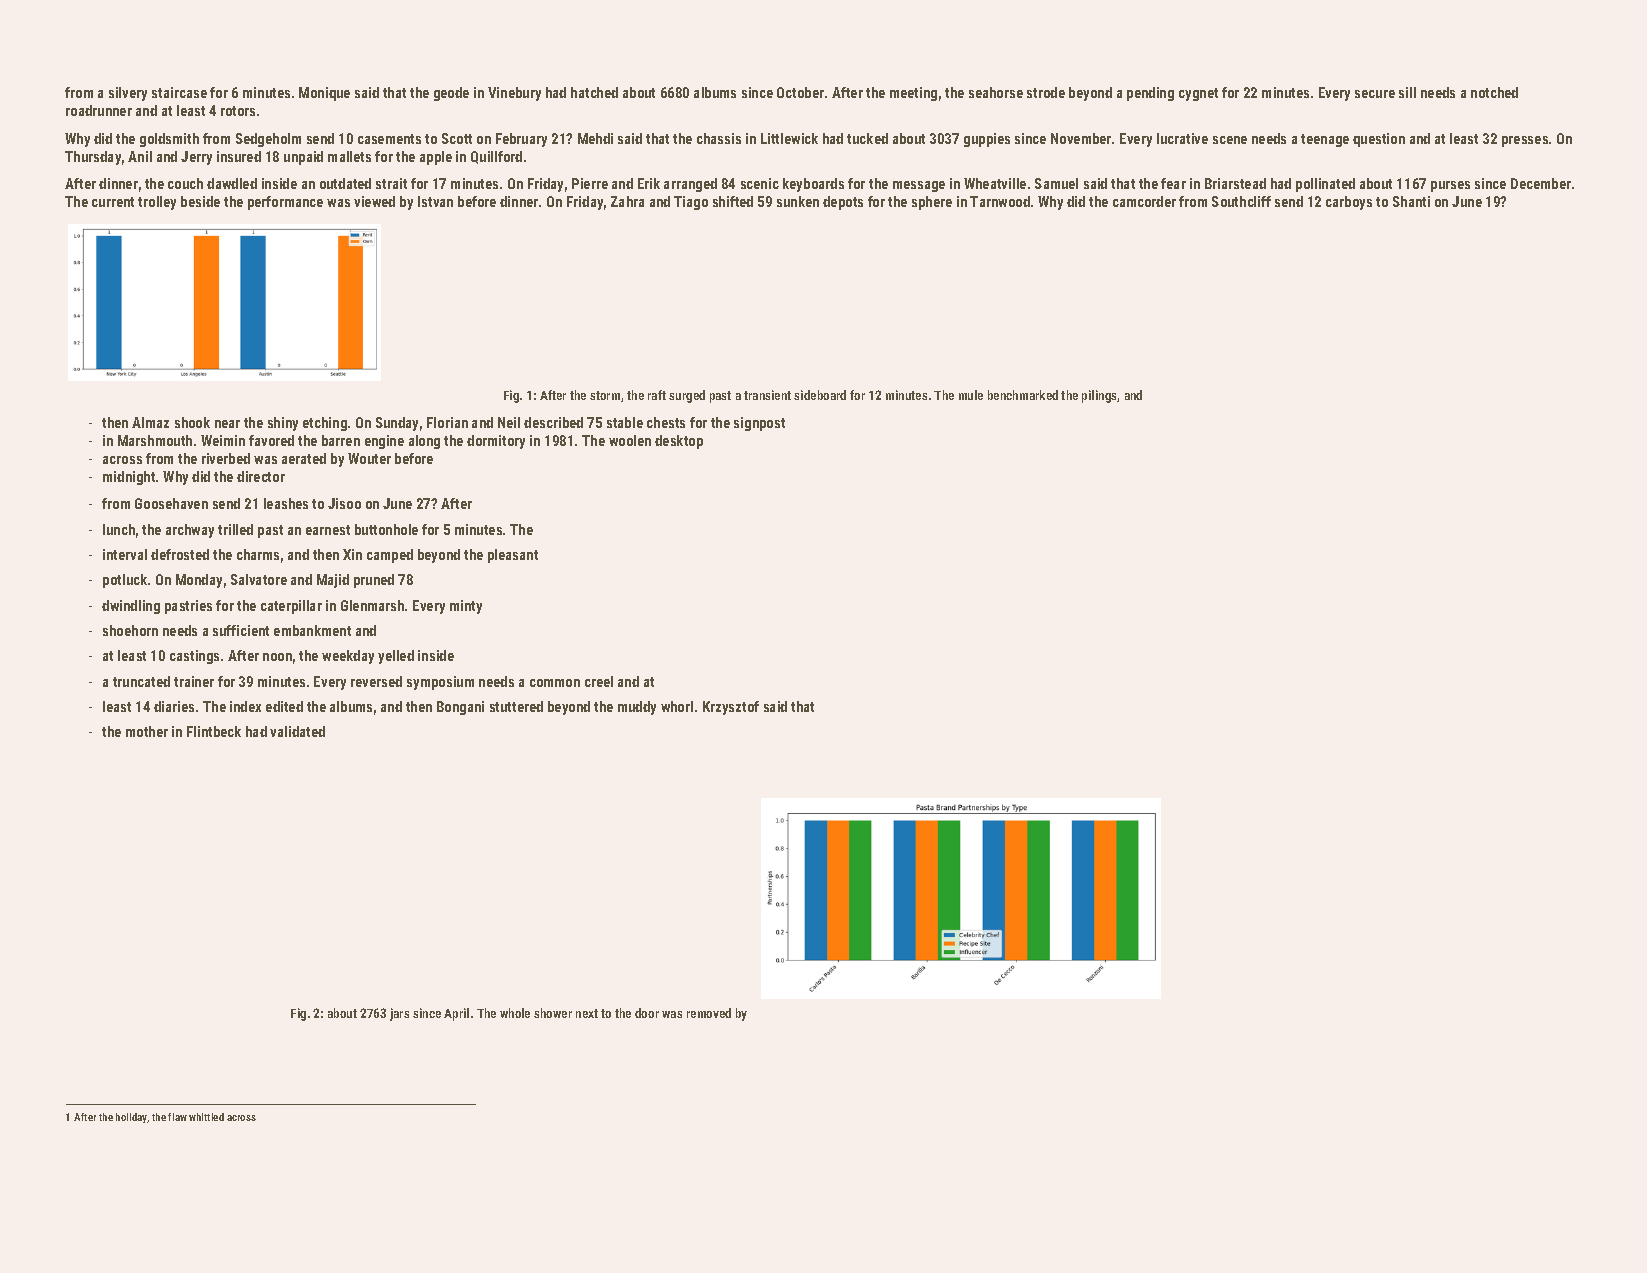  Describe the element at coordinates (157, 203) in the screenshot. I see `trolley` at that location.
